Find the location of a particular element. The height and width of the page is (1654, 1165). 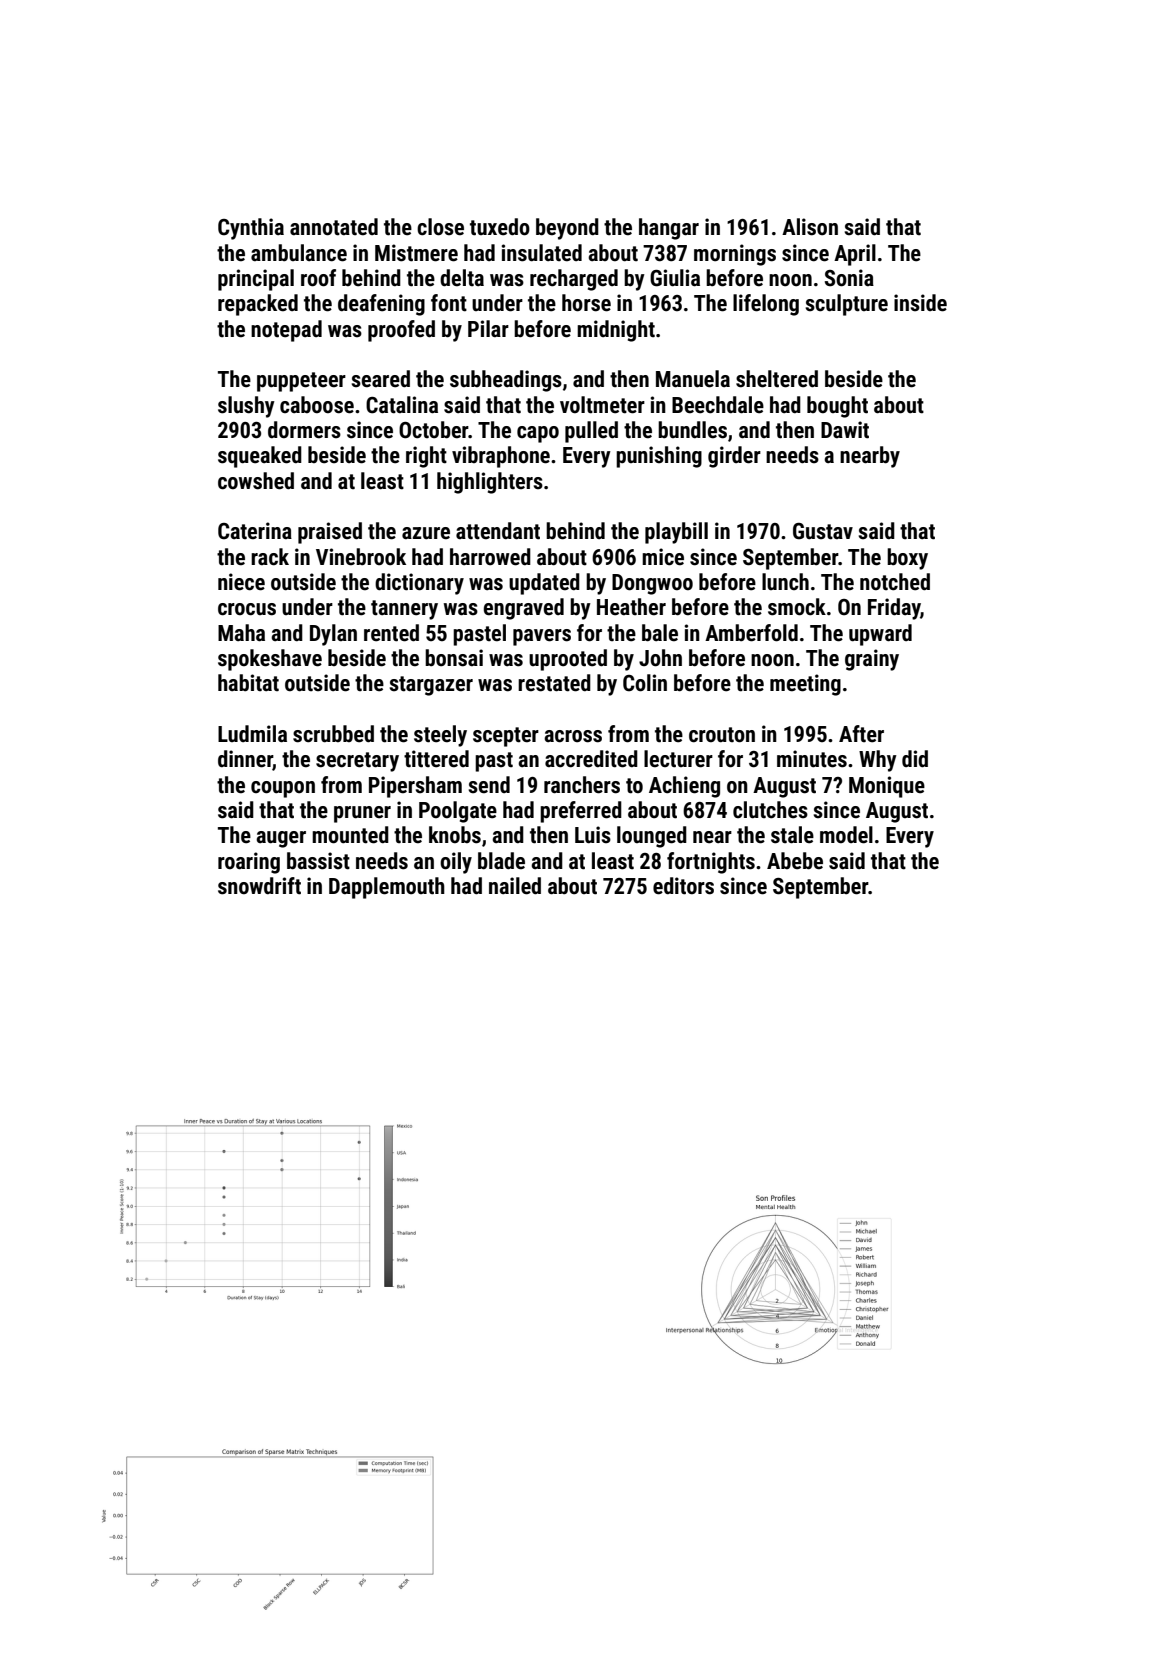

secretary is located at coordinates (357, 762).
